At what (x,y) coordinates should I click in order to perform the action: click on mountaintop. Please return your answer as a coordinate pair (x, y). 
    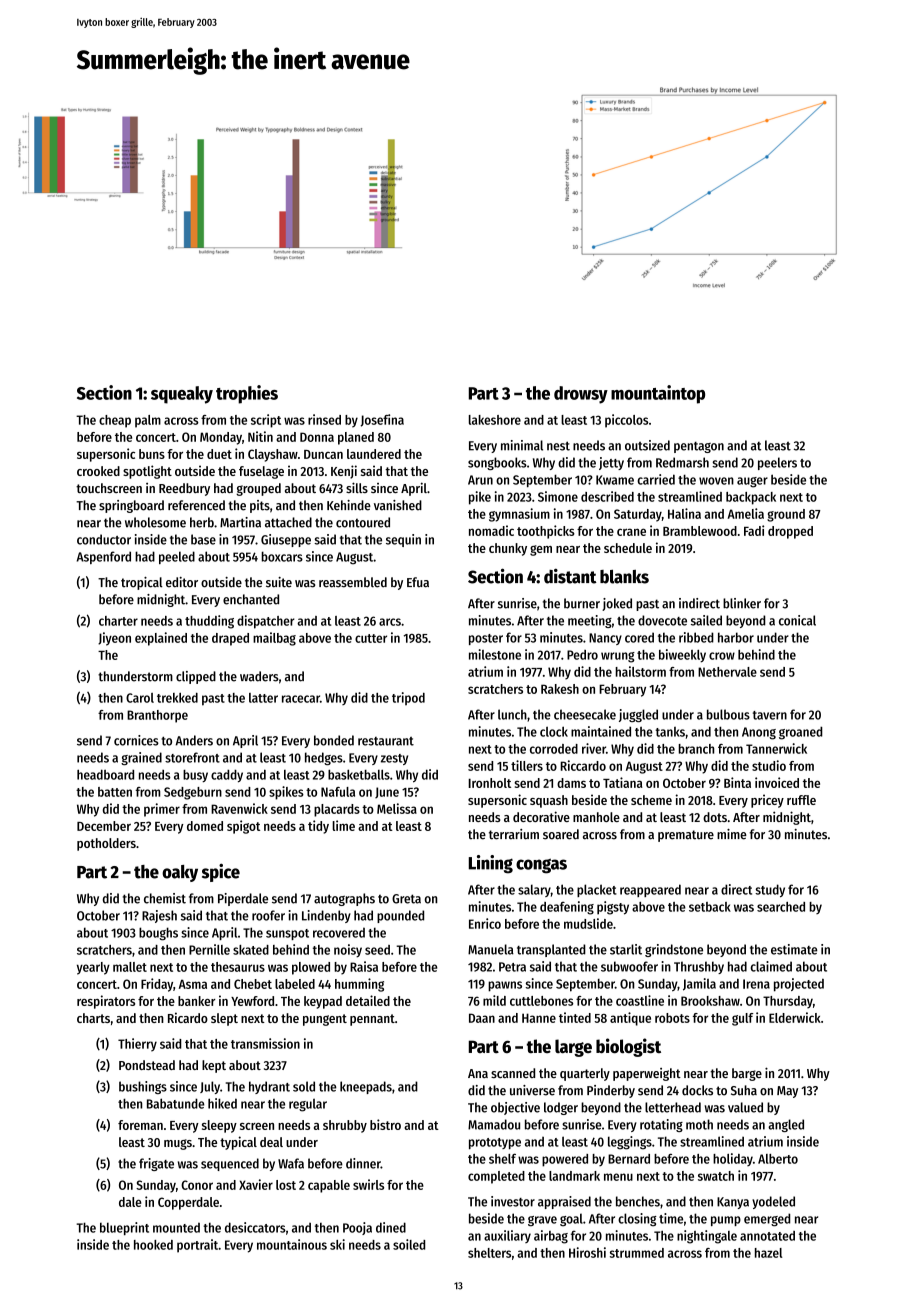
    Looking at the image, I should click on (658, 394).
